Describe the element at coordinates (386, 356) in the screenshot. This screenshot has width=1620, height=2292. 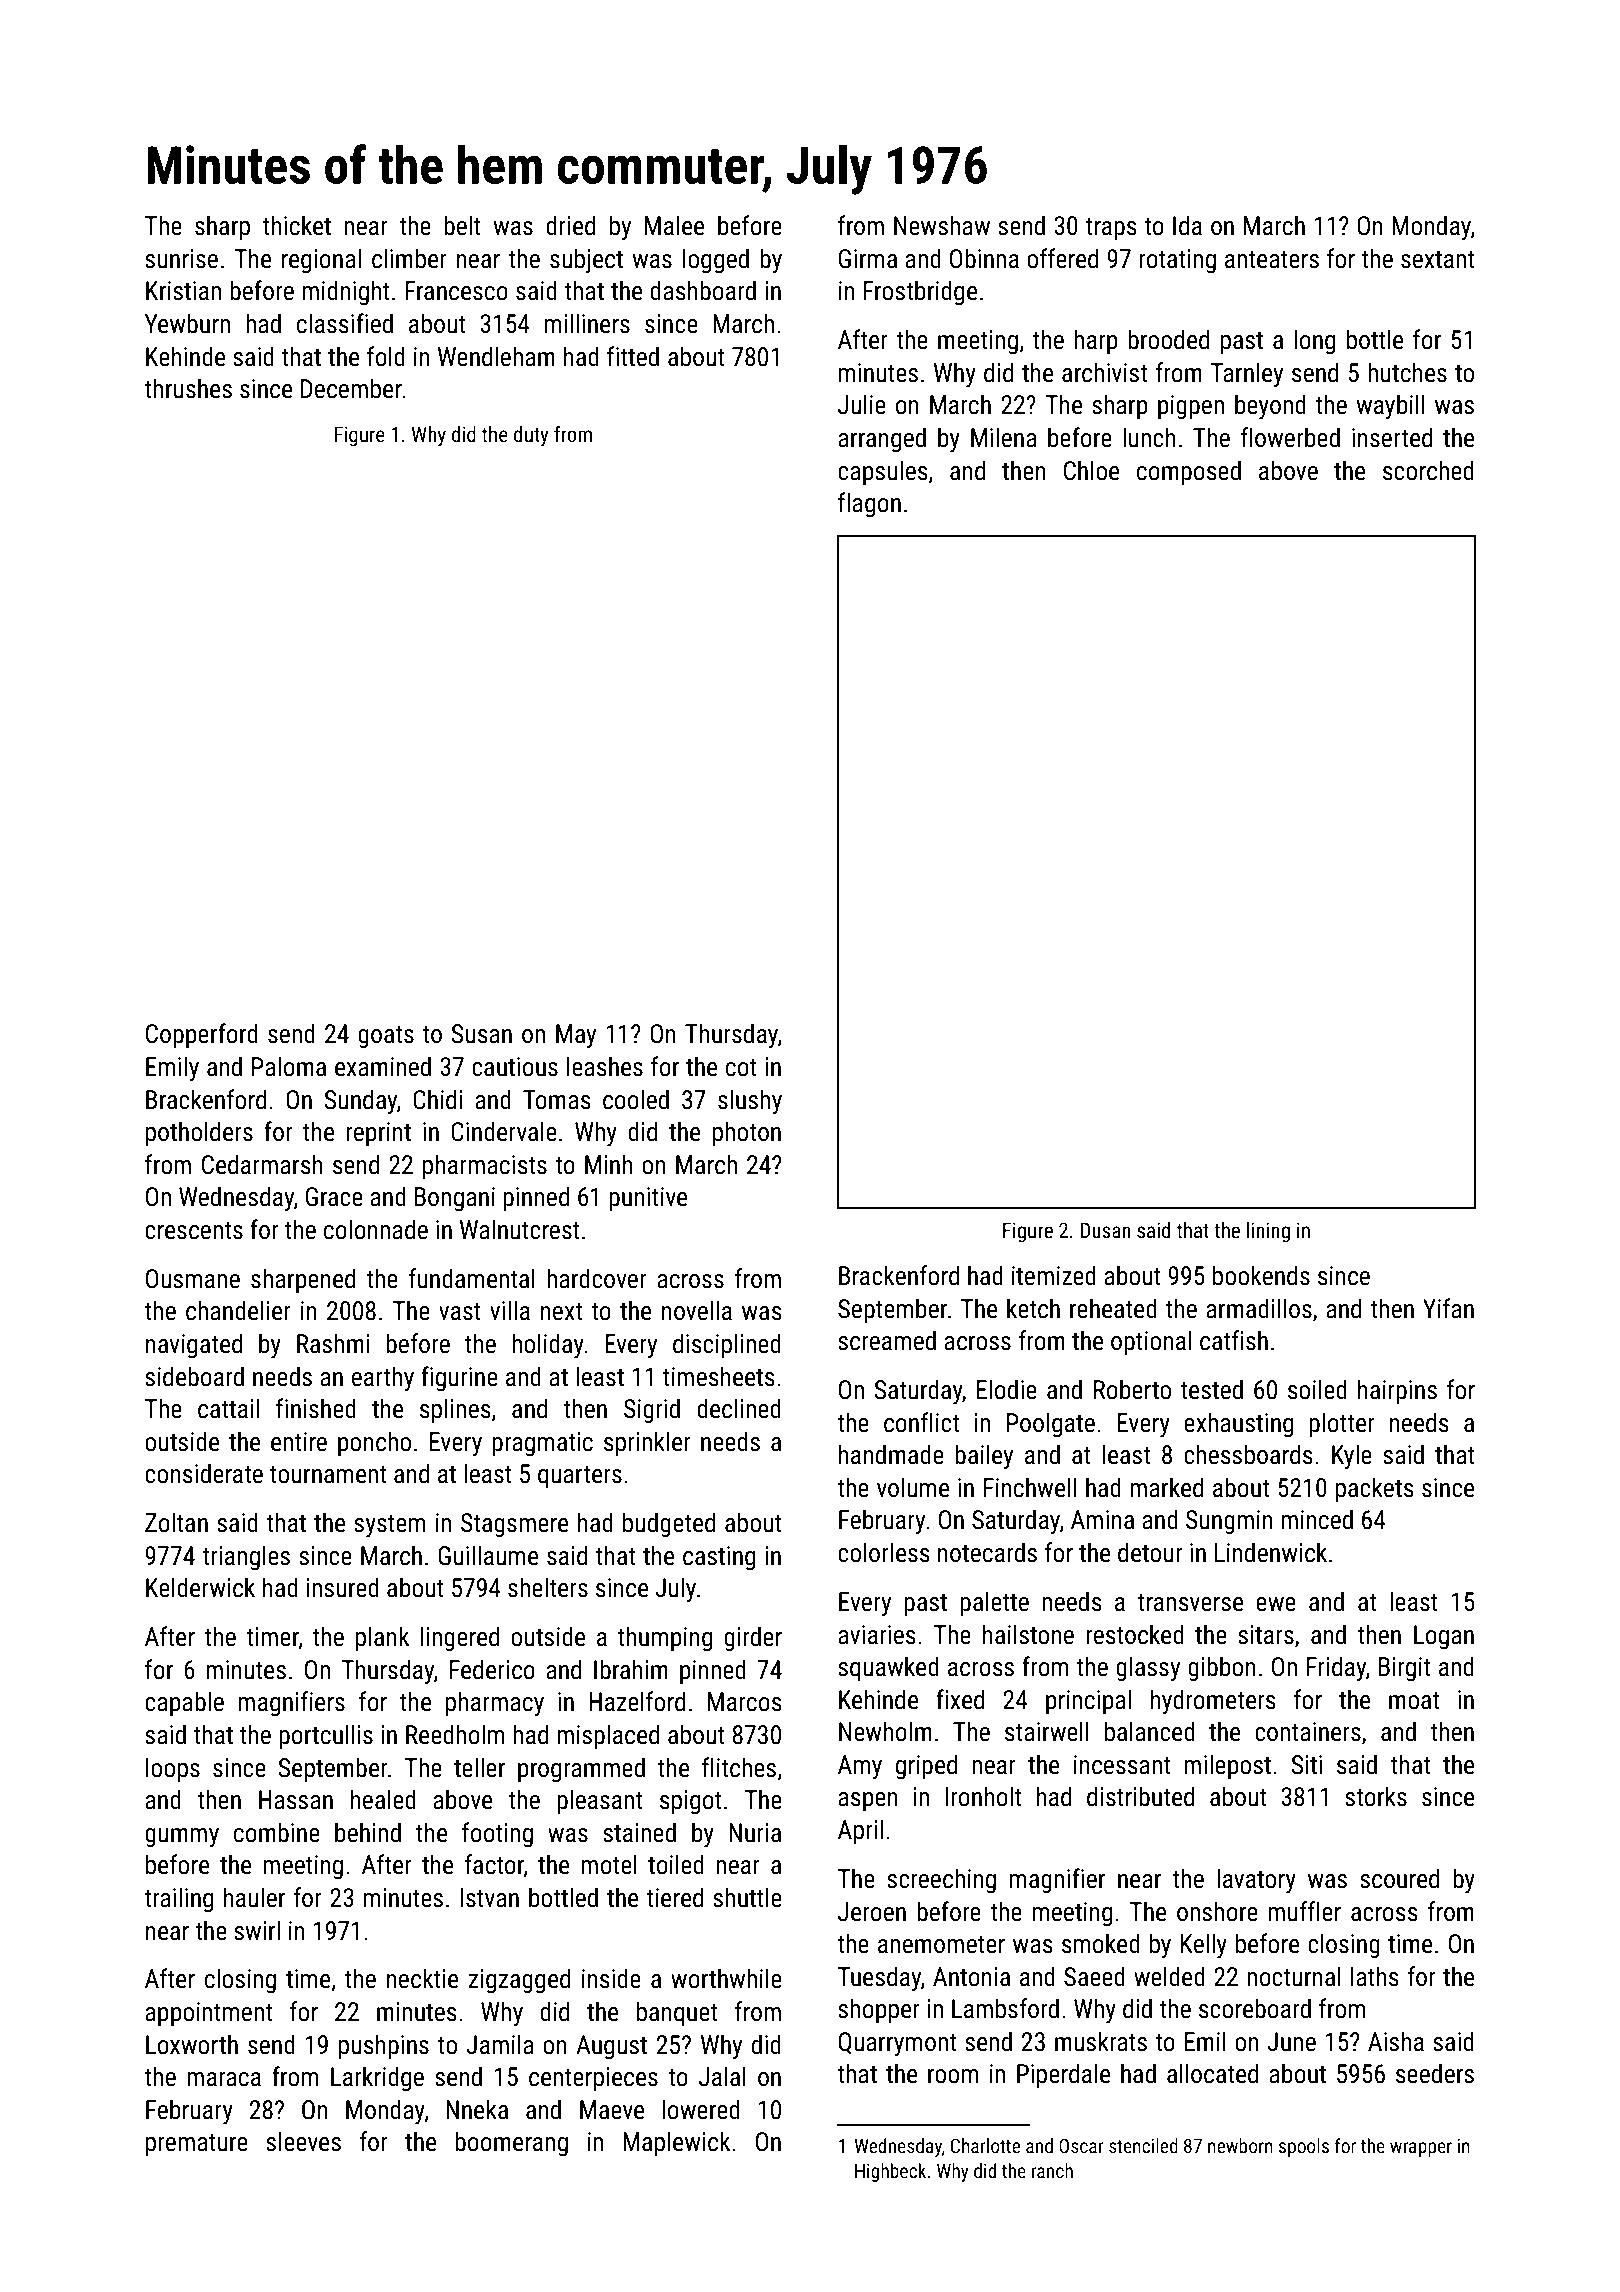
I see `fold` at that location.
